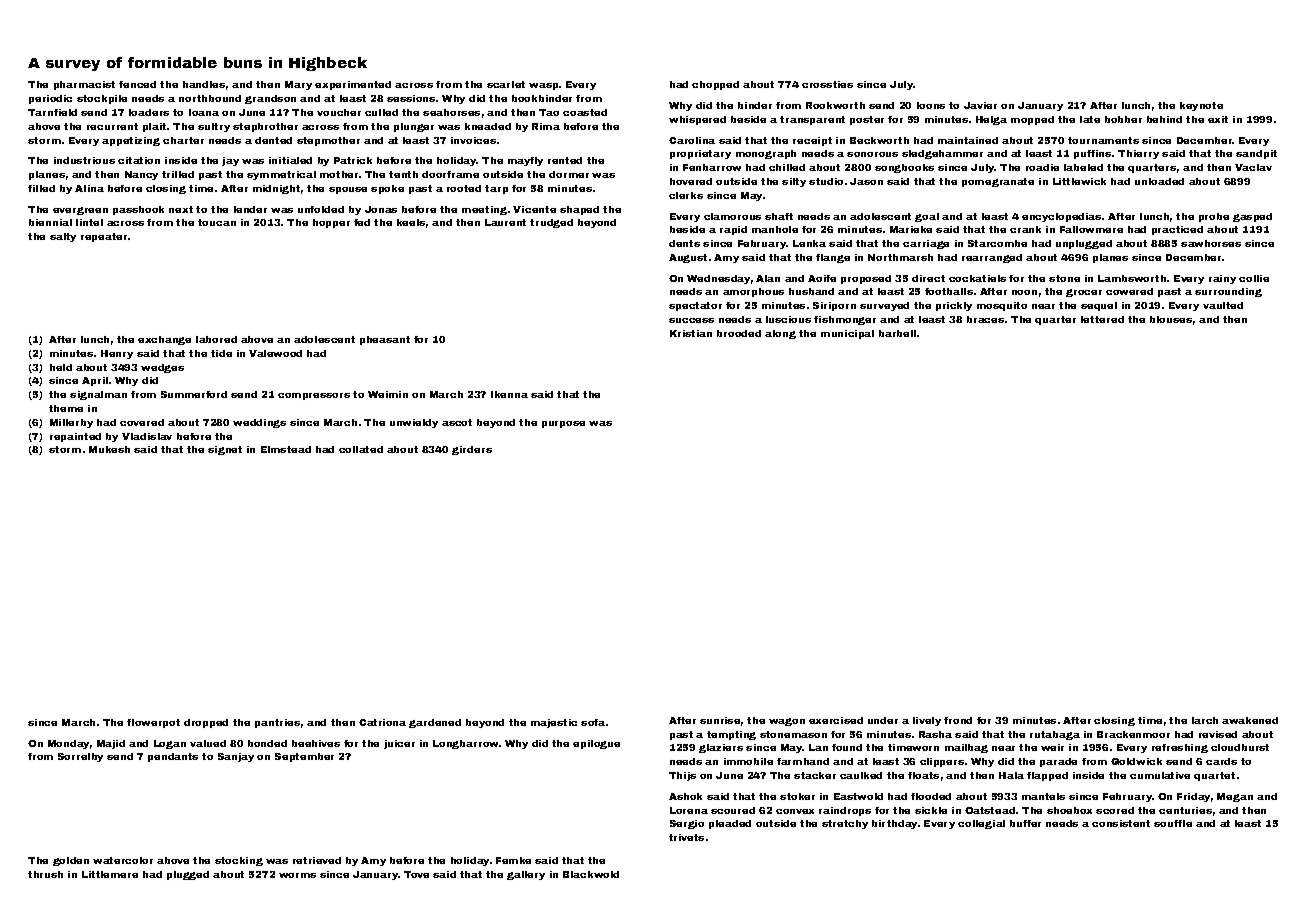 The image size is (1308, 924). What do you see at coordinates (721, 748) in the screenshot?
I see `glaziers` at bounding box center [721, 748].
